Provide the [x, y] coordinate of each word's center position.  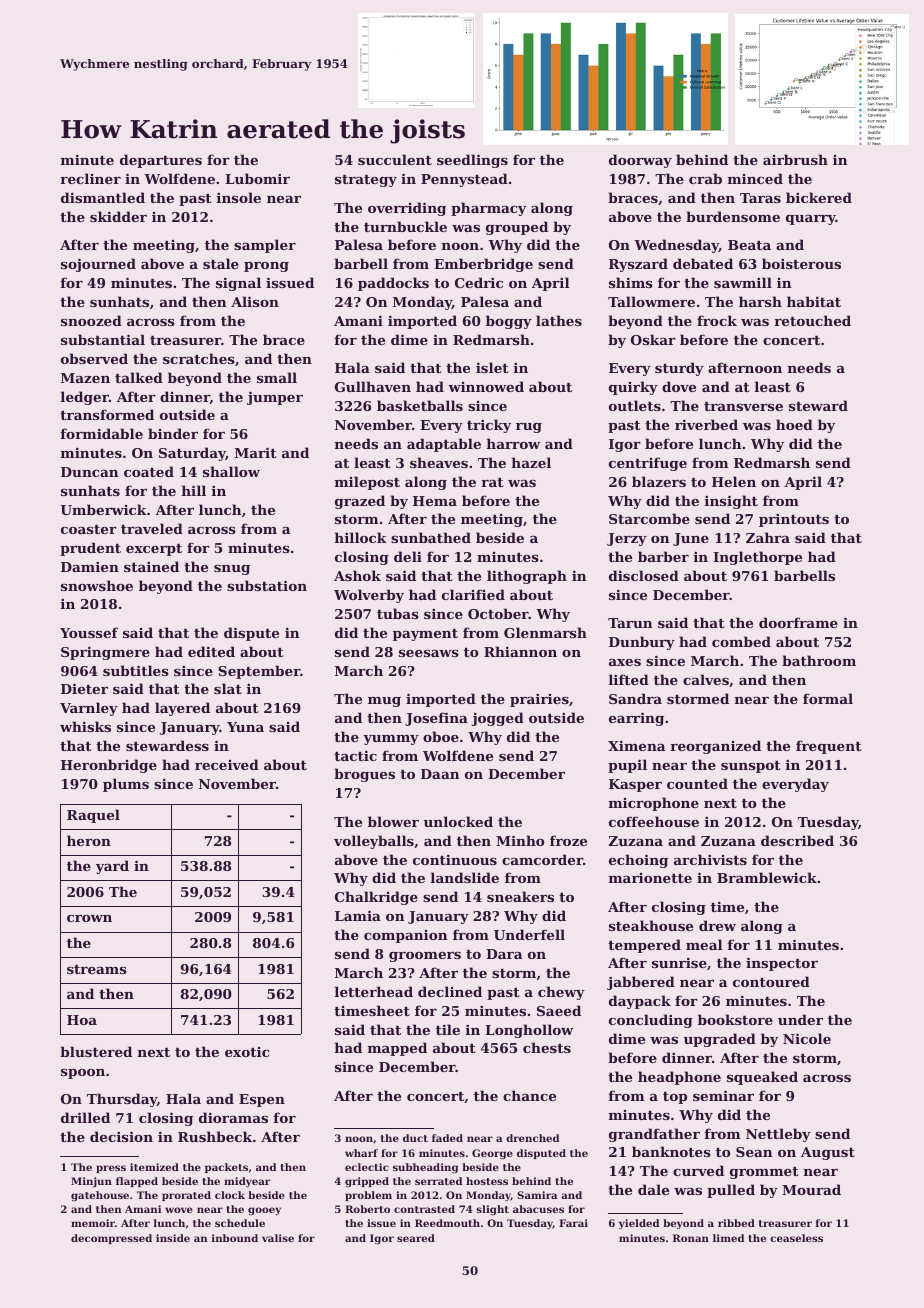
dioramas [233, 1117]
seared [416, 1238]
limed [728, 1238]
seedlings [472, 161]
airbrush [795, 159]
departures [161, 161]
